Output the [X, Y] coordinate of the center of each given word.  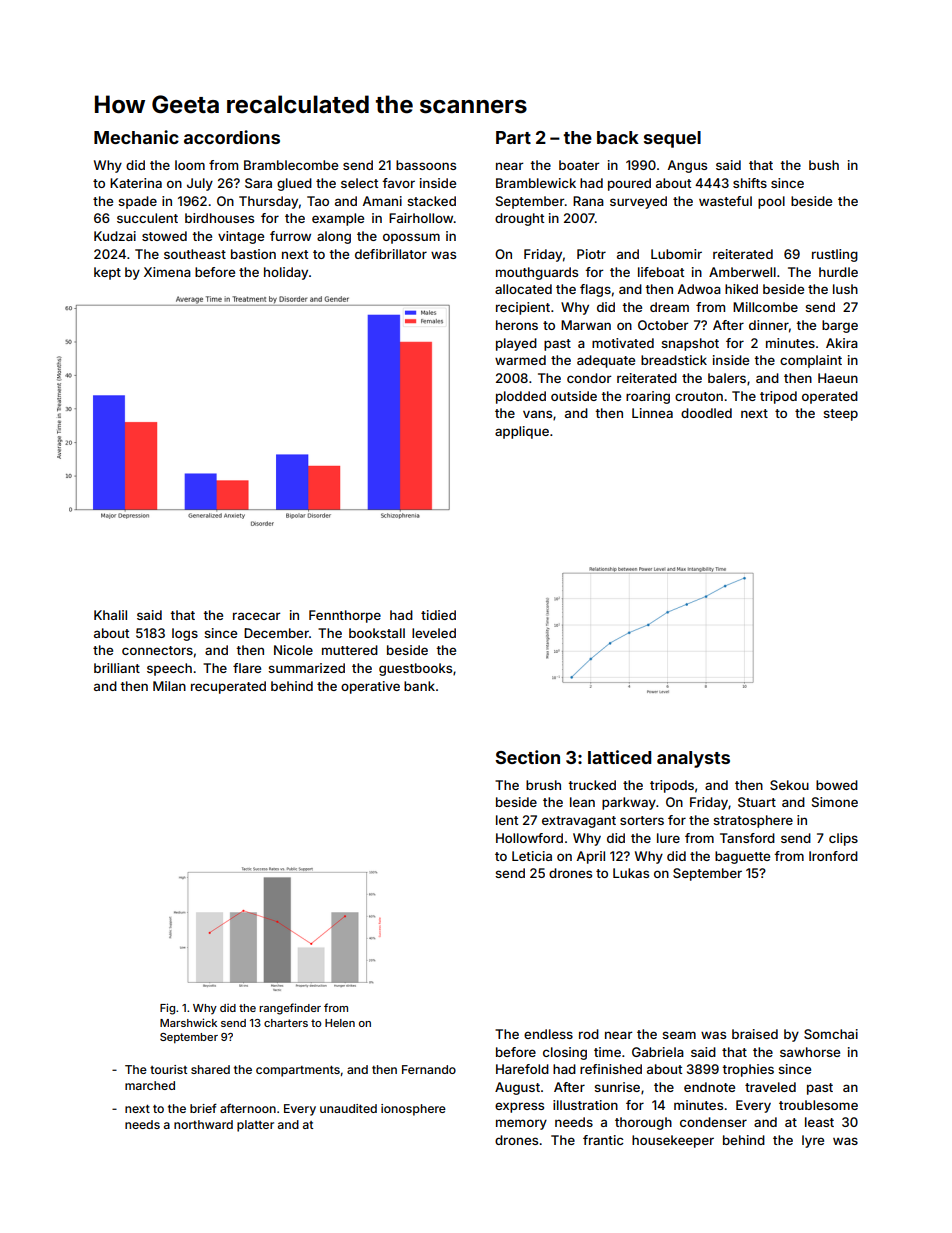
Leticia [532, 856]
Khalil [110, 615]
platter [255, 1126]
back [618, 137]
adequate [606, 361]
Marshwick [188, 1022]
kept [107, 273]
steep [840, 415]
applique [522, 432]
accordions [232, 137]
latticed [619, 757]
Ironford [833, 856]
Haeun [838, 378]
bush [824, 165]
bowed [837, 785]
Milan [169, 686]
